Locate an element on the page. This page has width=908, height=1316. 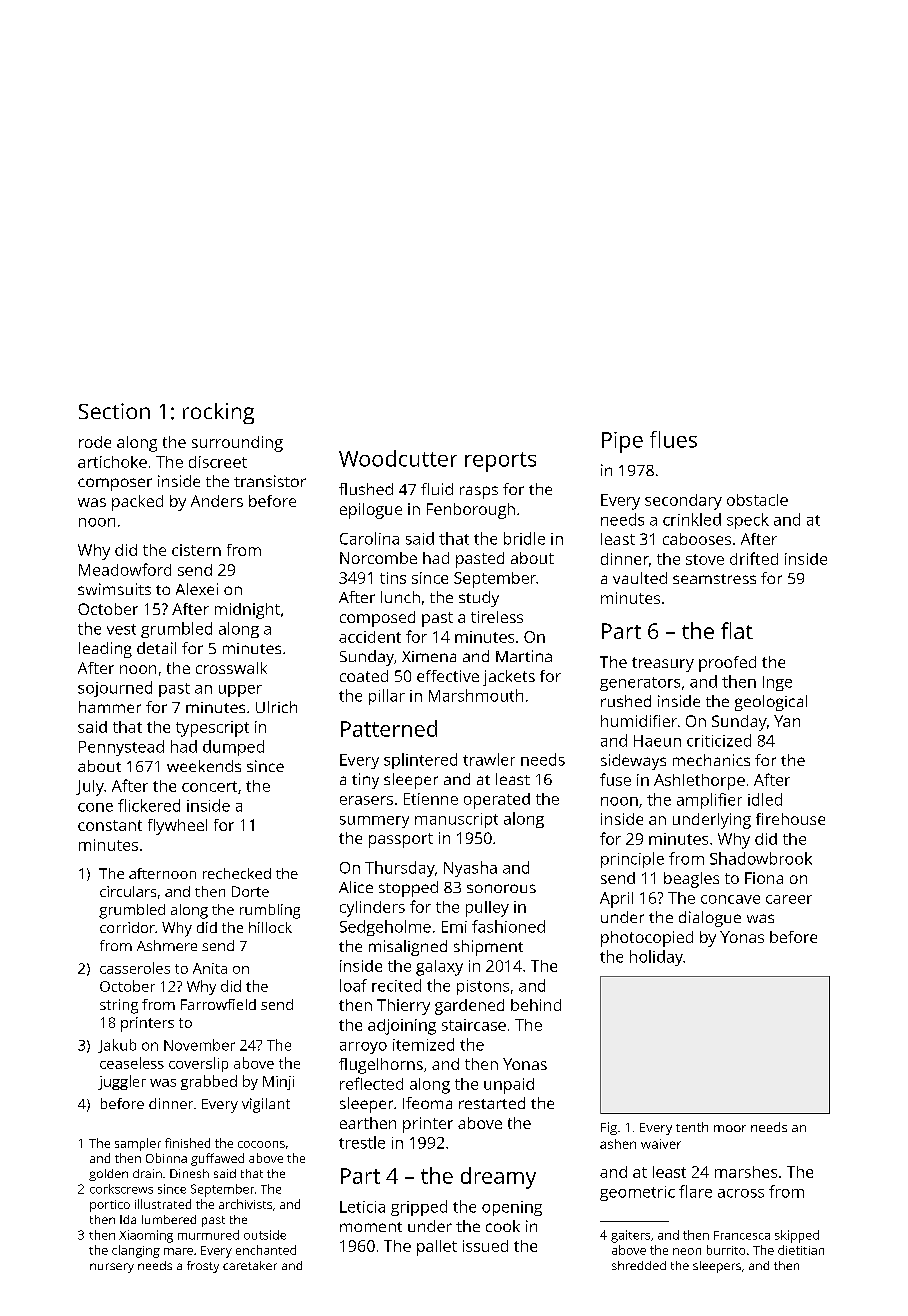
caretaker is located at coordinates (250, 1265).
